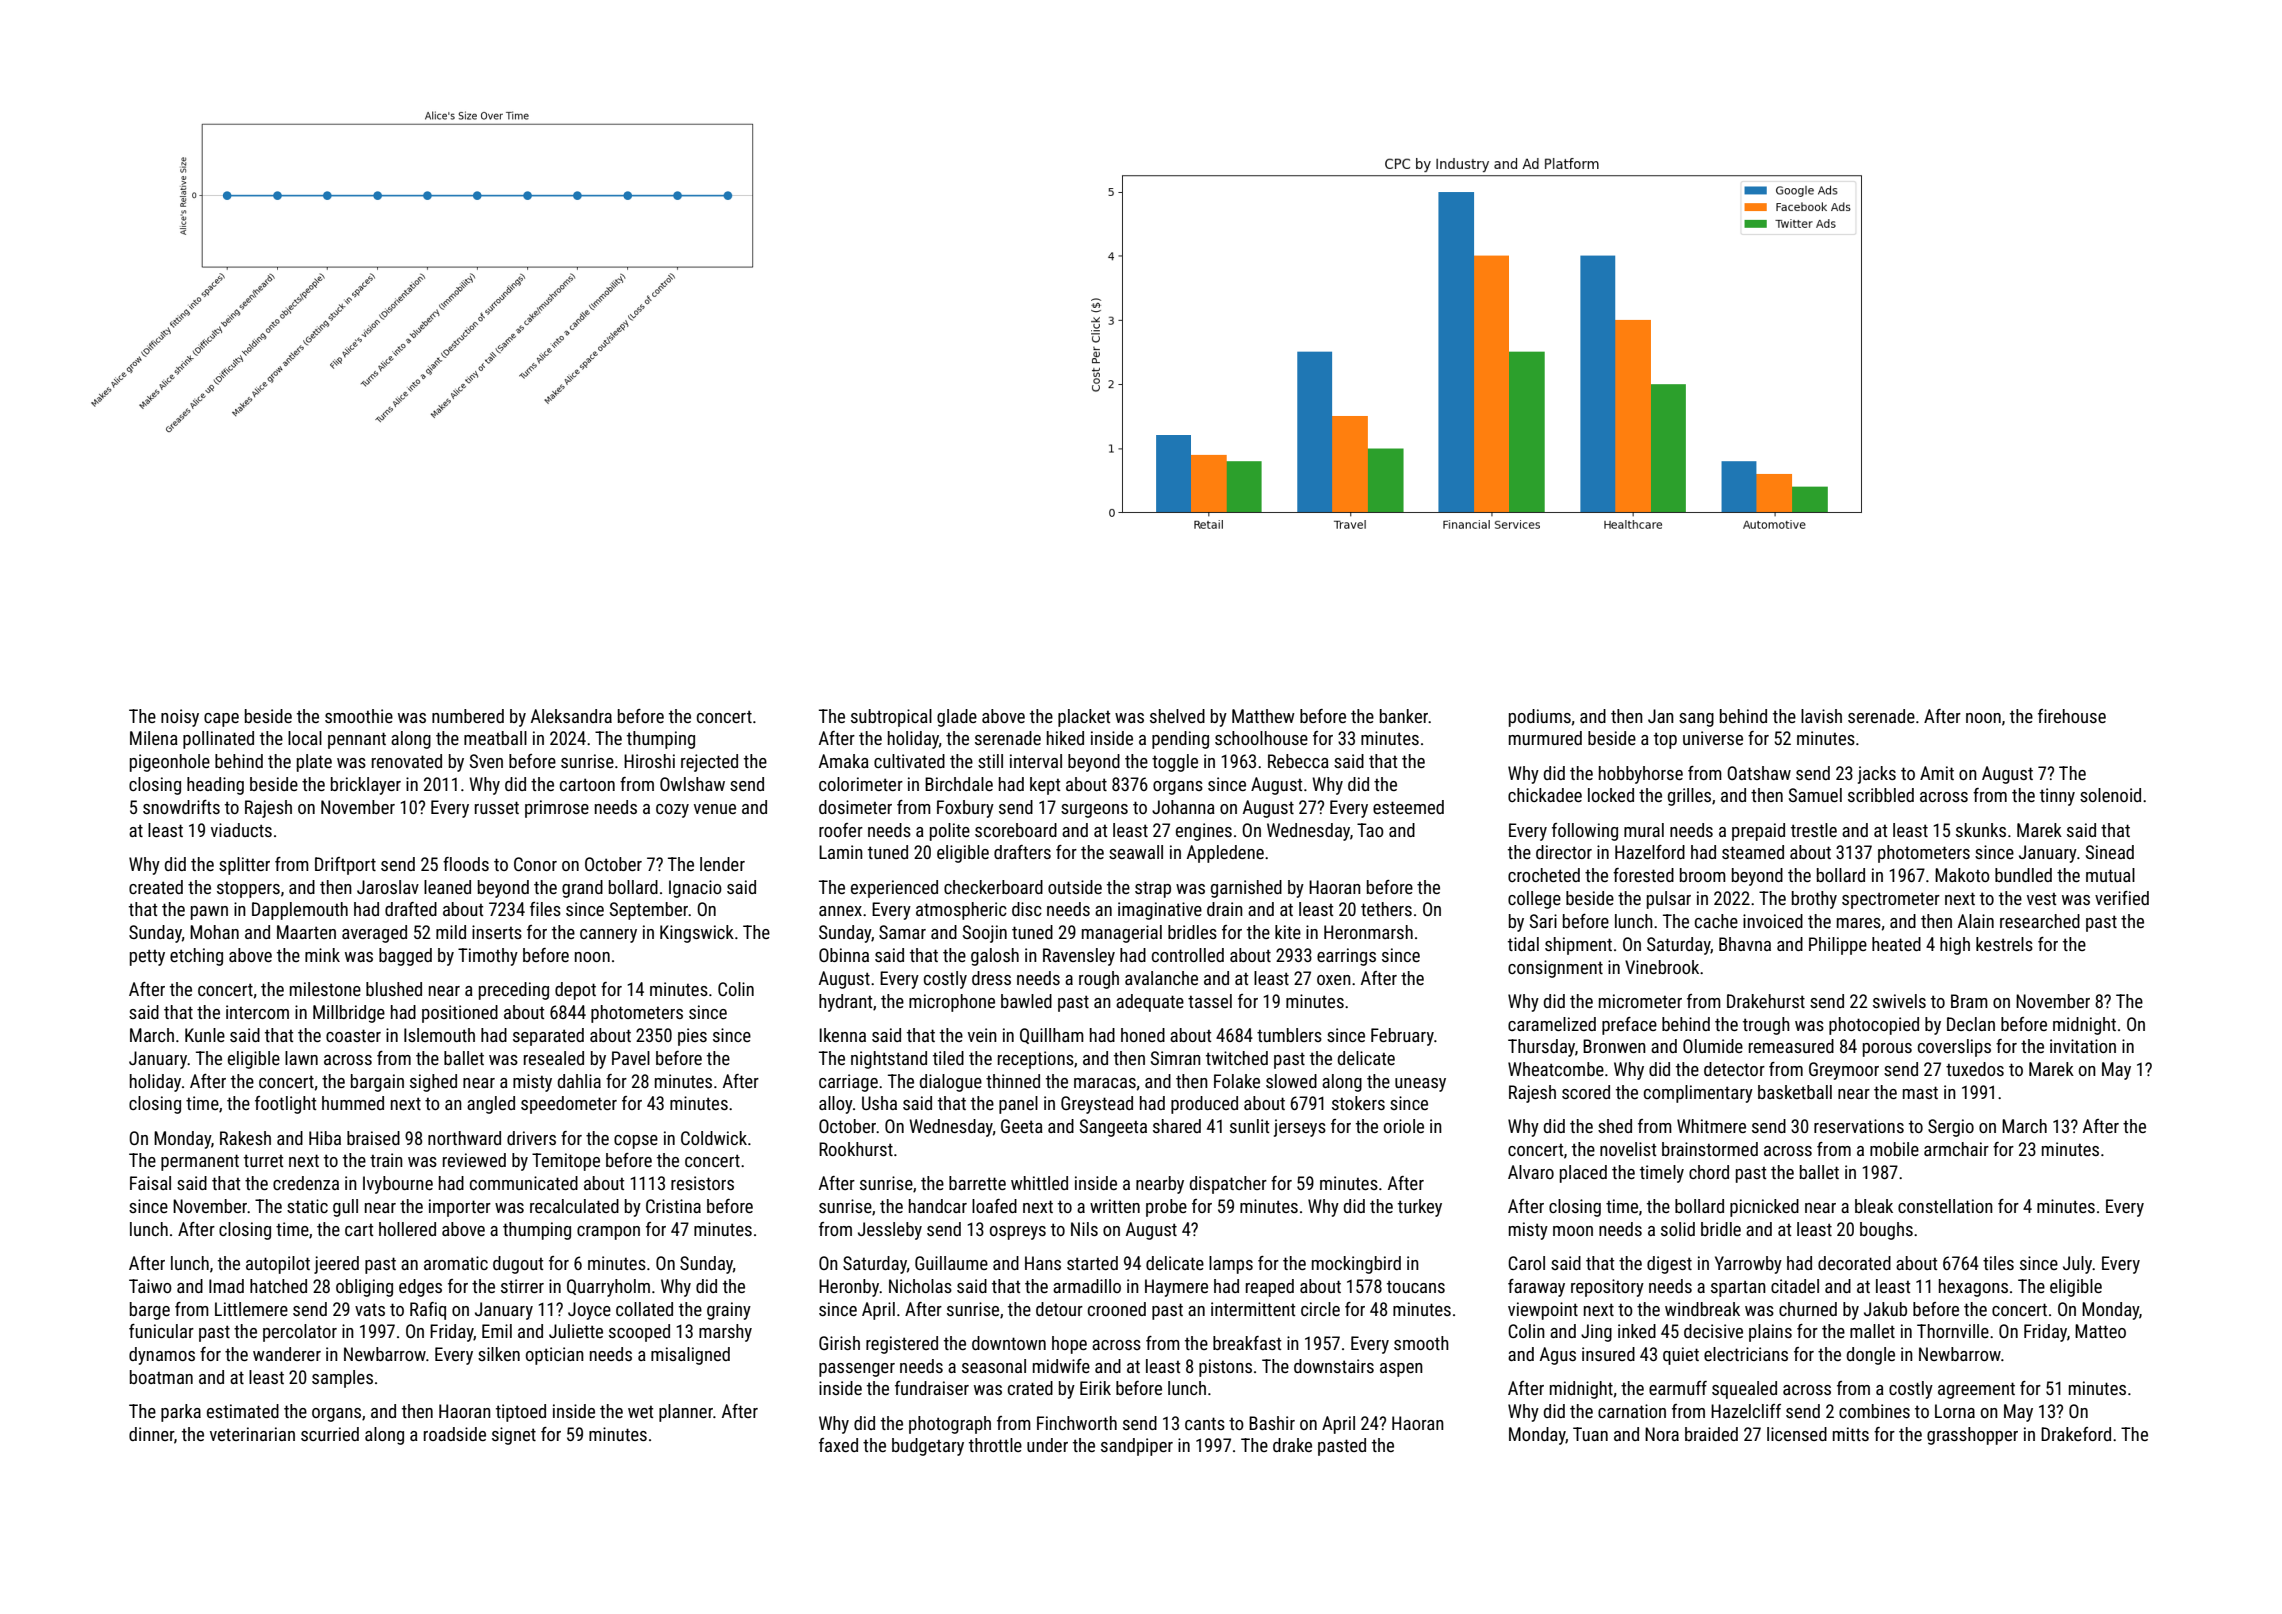  I want to click on Bashir, so click(1272, 1423).
